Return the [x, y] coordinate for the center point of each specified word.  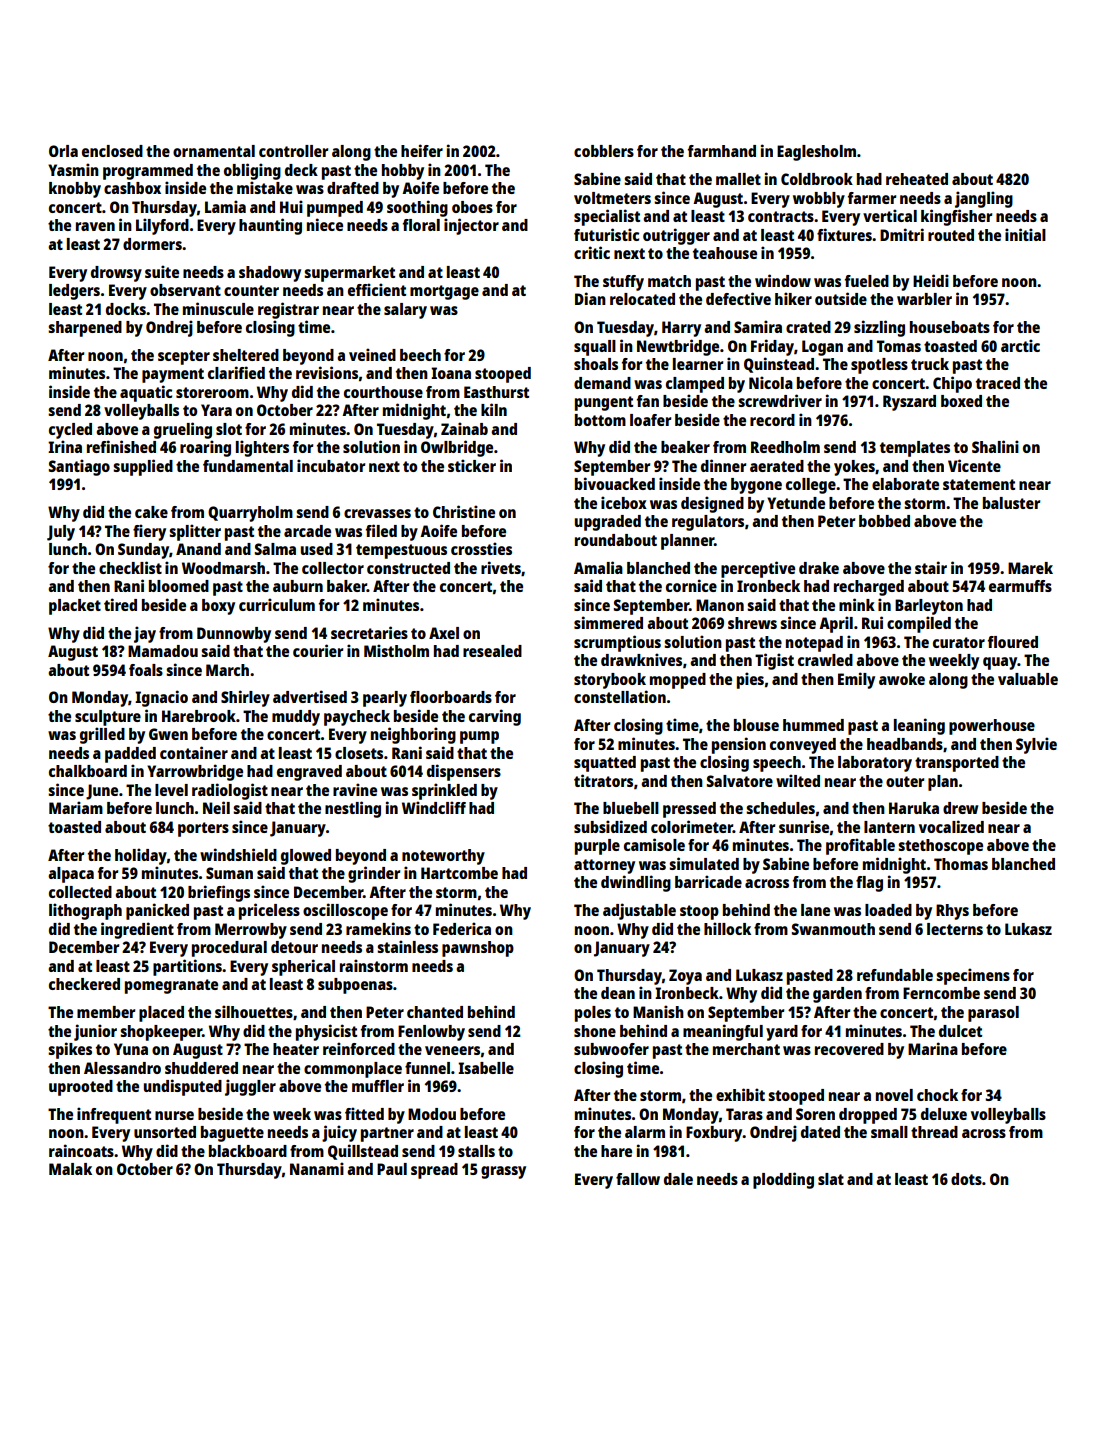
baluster [1011, 503]
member [106, 1012]
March [227, 670]
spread [434, 1171]
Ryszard [909, 403]
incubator [331, 465]
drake [819, 568]
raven [95, 226]
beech [420, 355]
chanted [435, 1012]
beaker [685, 447]
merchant [746, 1049]
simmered [608, 622]
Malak [70, 1169]
